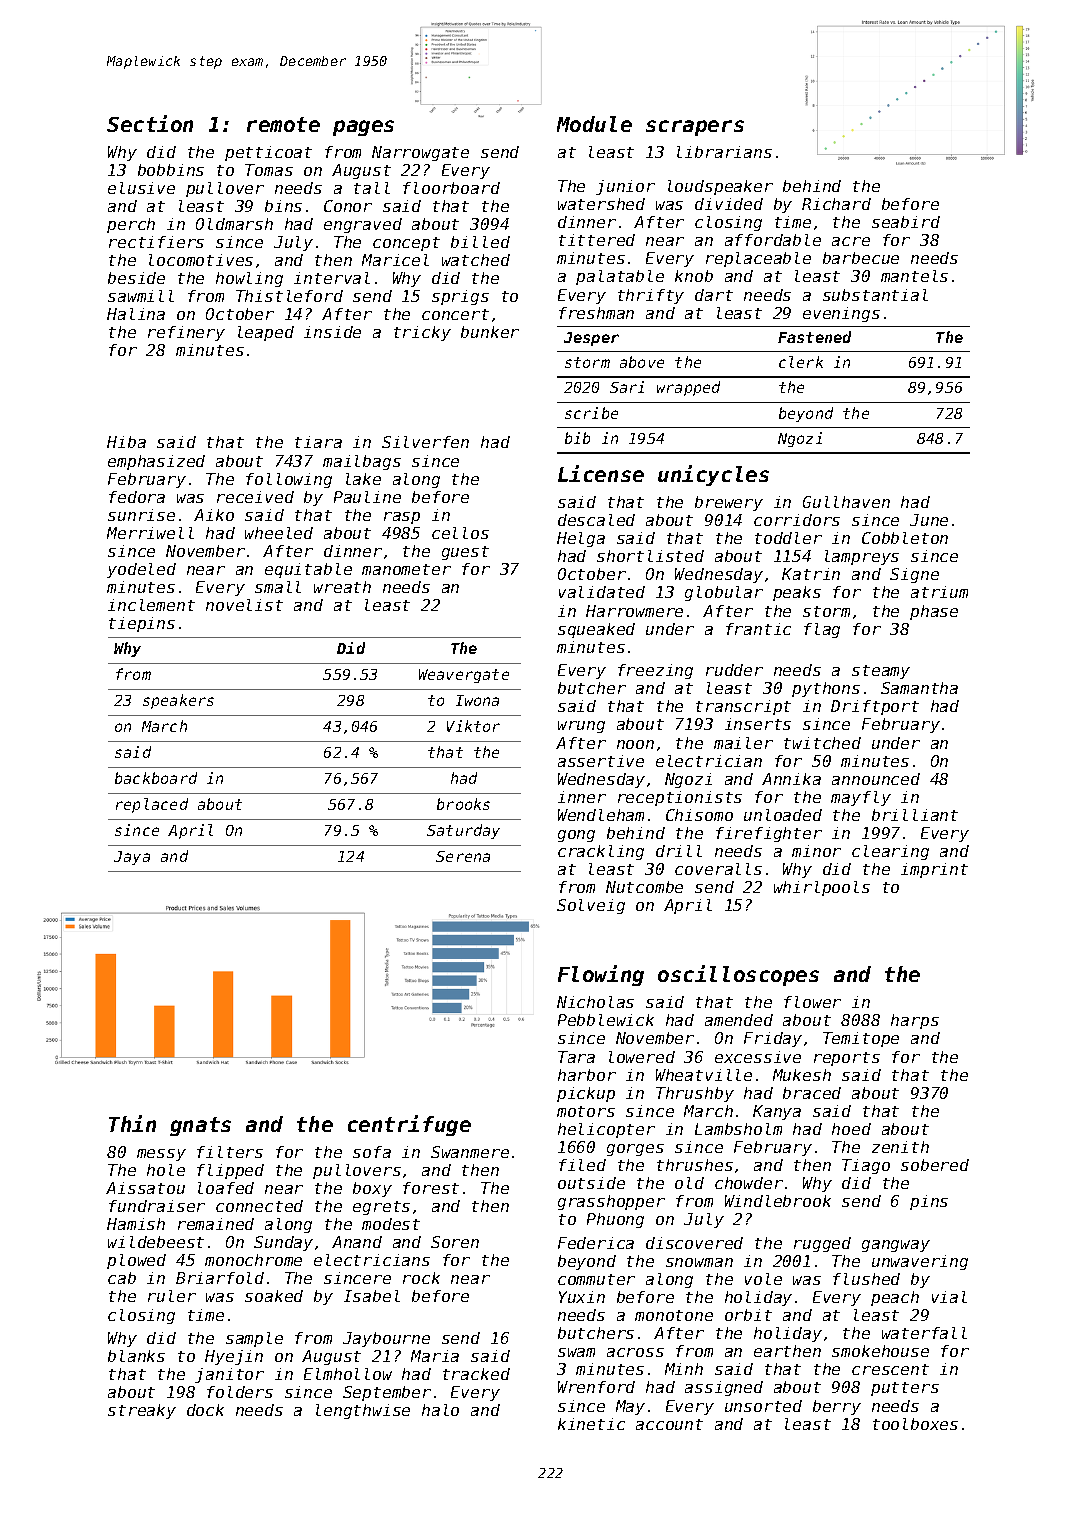  Describe the element at coordinates (464, 676) in the image. I see `Weavergate` at that location.
